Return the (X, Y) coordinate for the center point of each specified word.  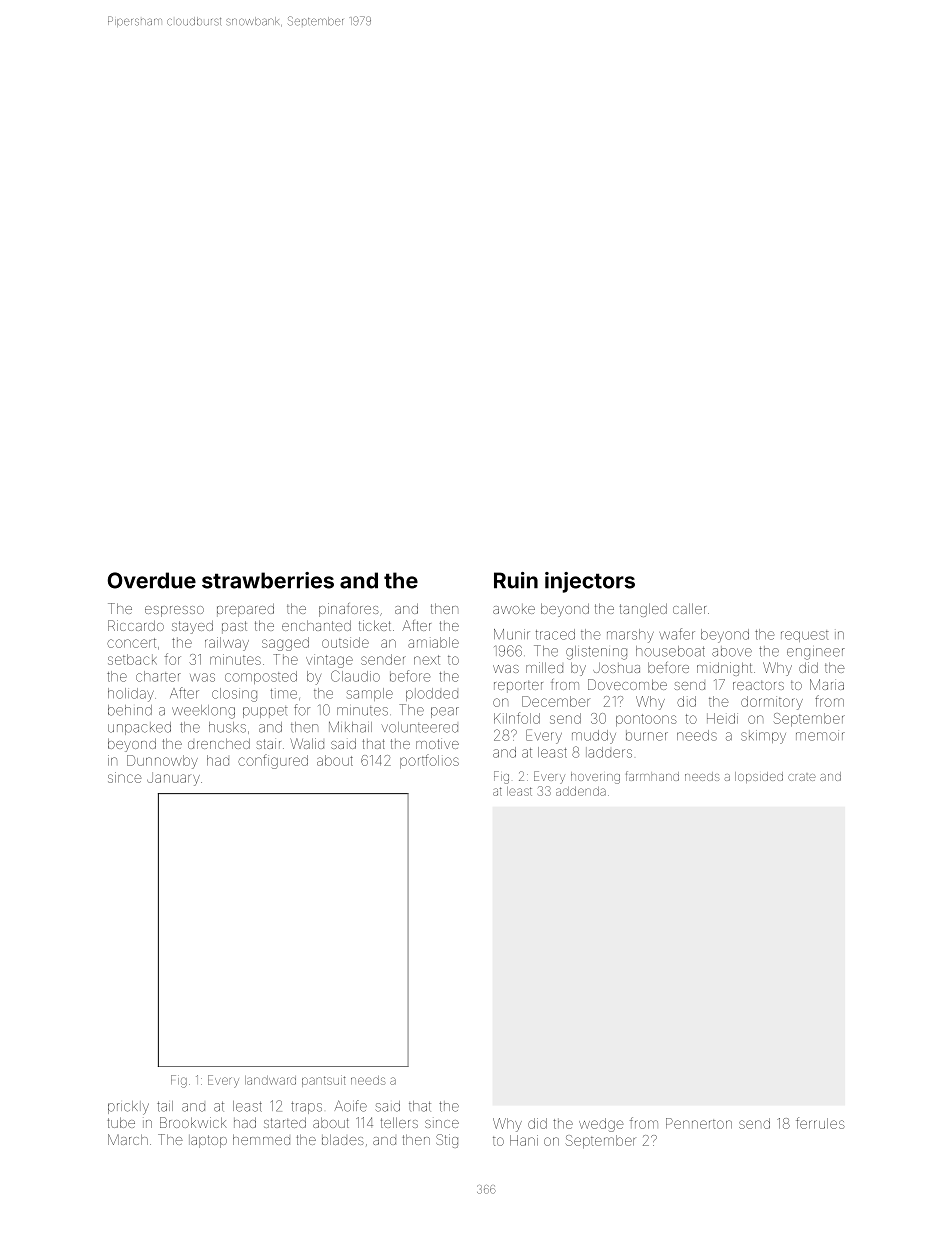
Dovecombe (627, 684)
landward (270, 1080)
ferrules (820, 1123)
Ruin (516, 580)
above (732, 651)
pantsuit (324, 1081)
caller (689, 608)
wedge (601, 1125)
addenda (581, 791)
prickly (128, 1108)
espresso (174, 611)
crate (802, 777)
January (173, 779)
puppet (265, 712)
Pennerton (699, 1123)
